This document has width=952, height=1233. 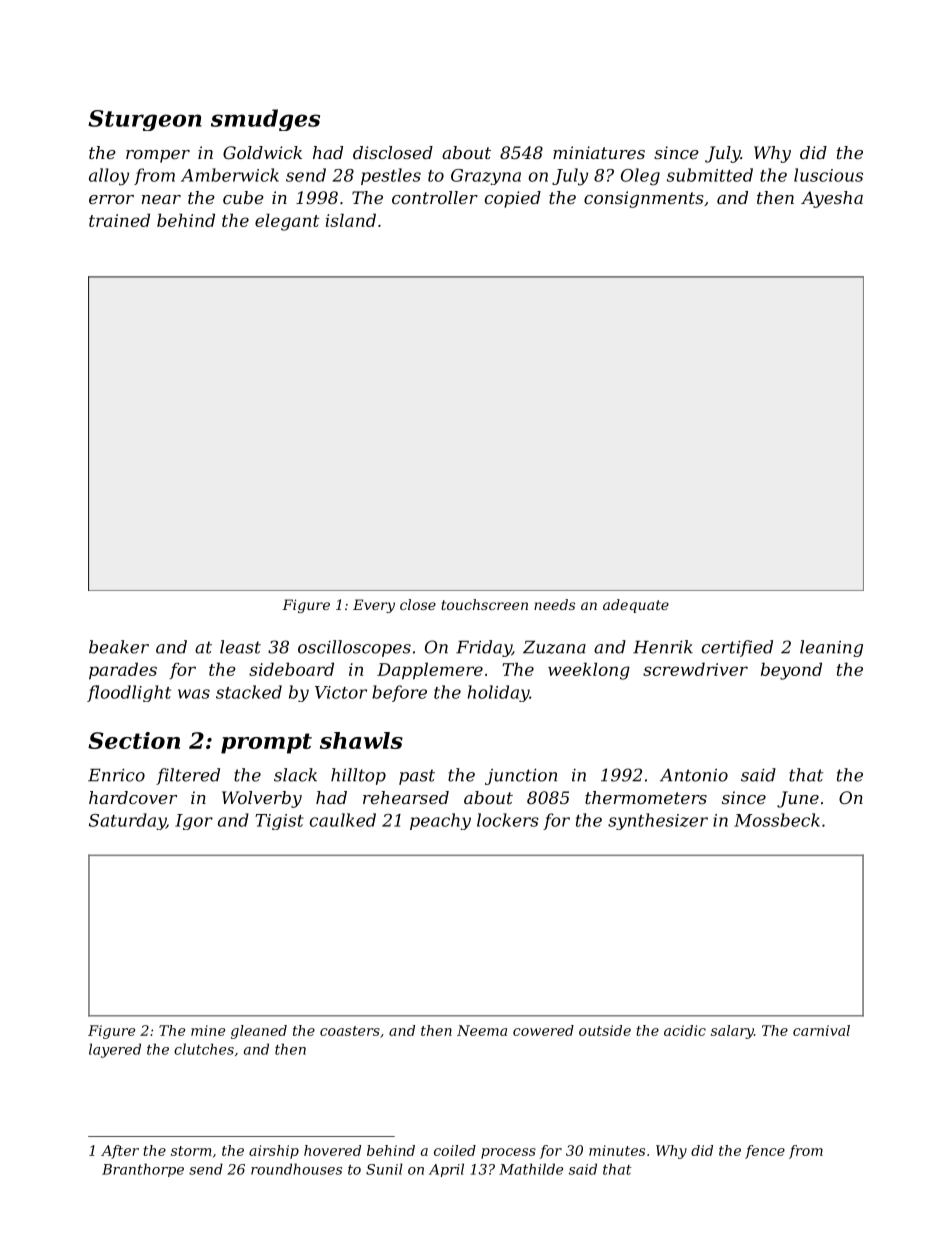 What do you see at coordinates (119, 647) in the document?
I see `beaker` at bounding box center [119, 647].
